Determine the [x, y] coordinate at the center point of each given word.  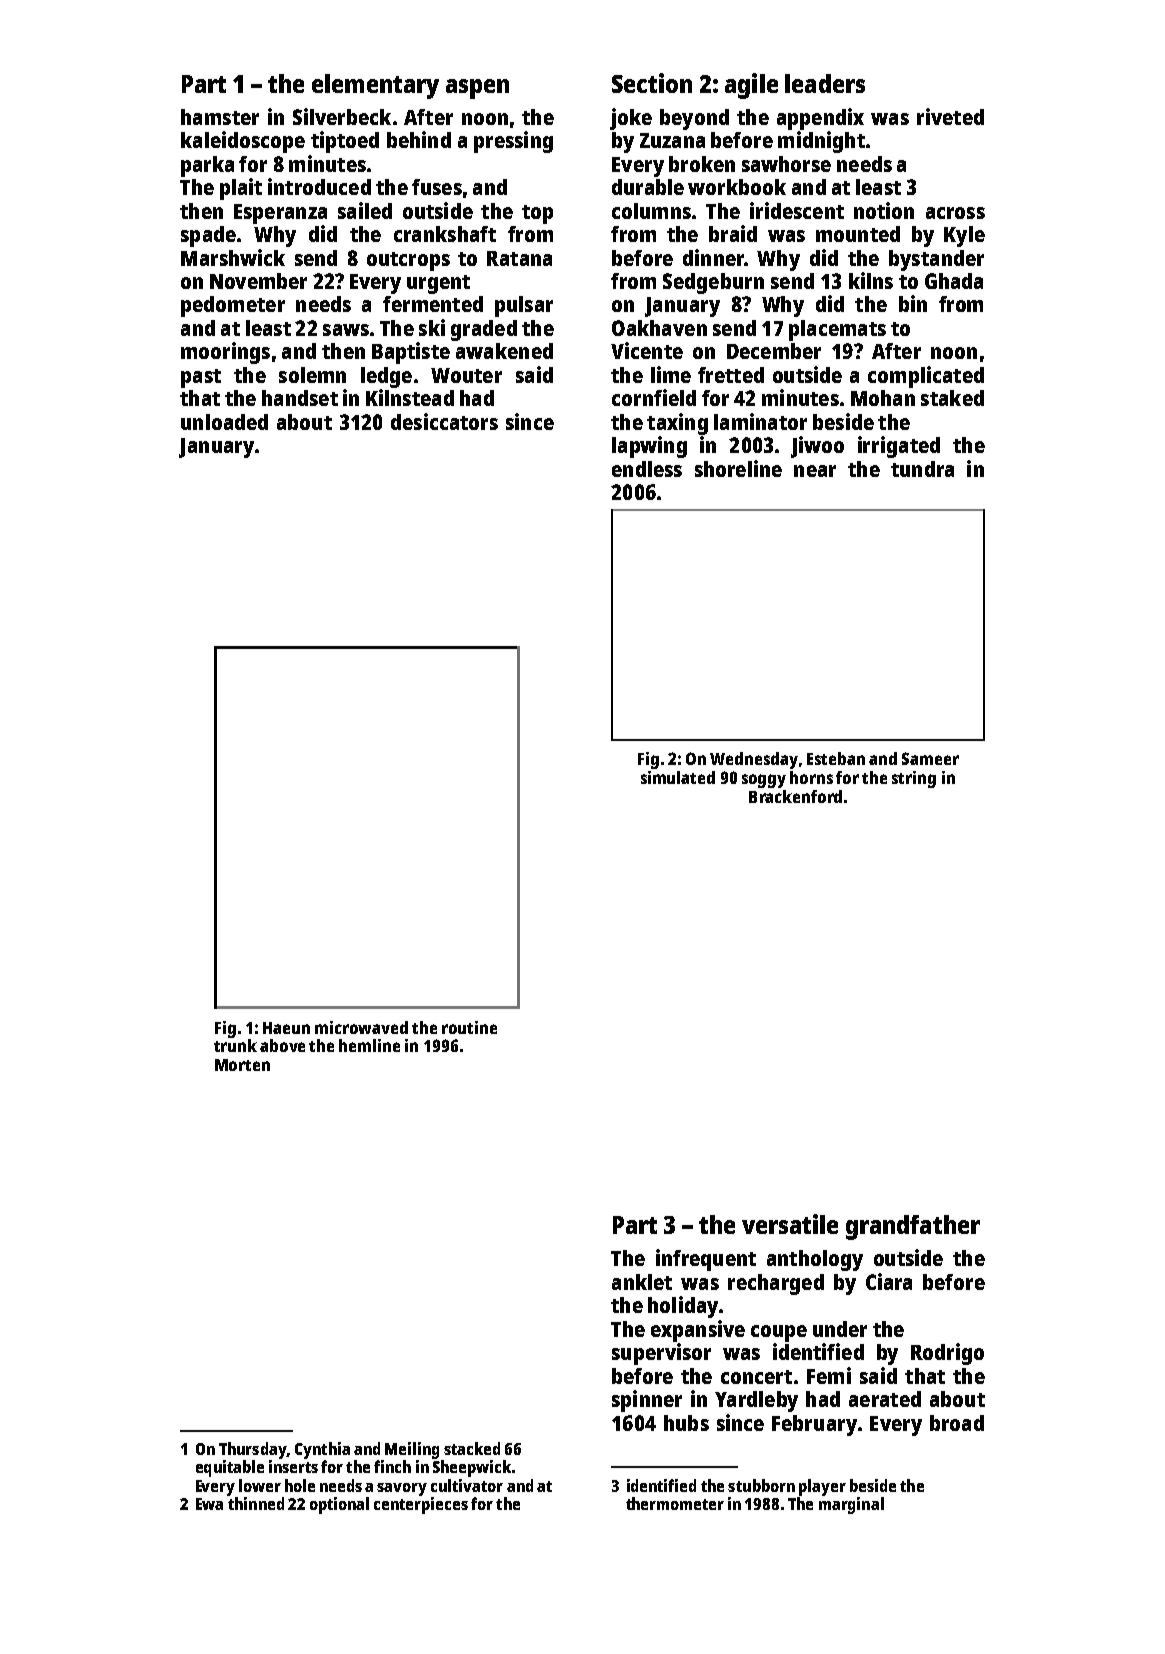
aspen [477, 89]
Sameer [930, 758]
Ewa [209, 1504]
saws [346, 330]
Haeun [286, 1028]
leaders [825, 83]
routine [469, 1027]
